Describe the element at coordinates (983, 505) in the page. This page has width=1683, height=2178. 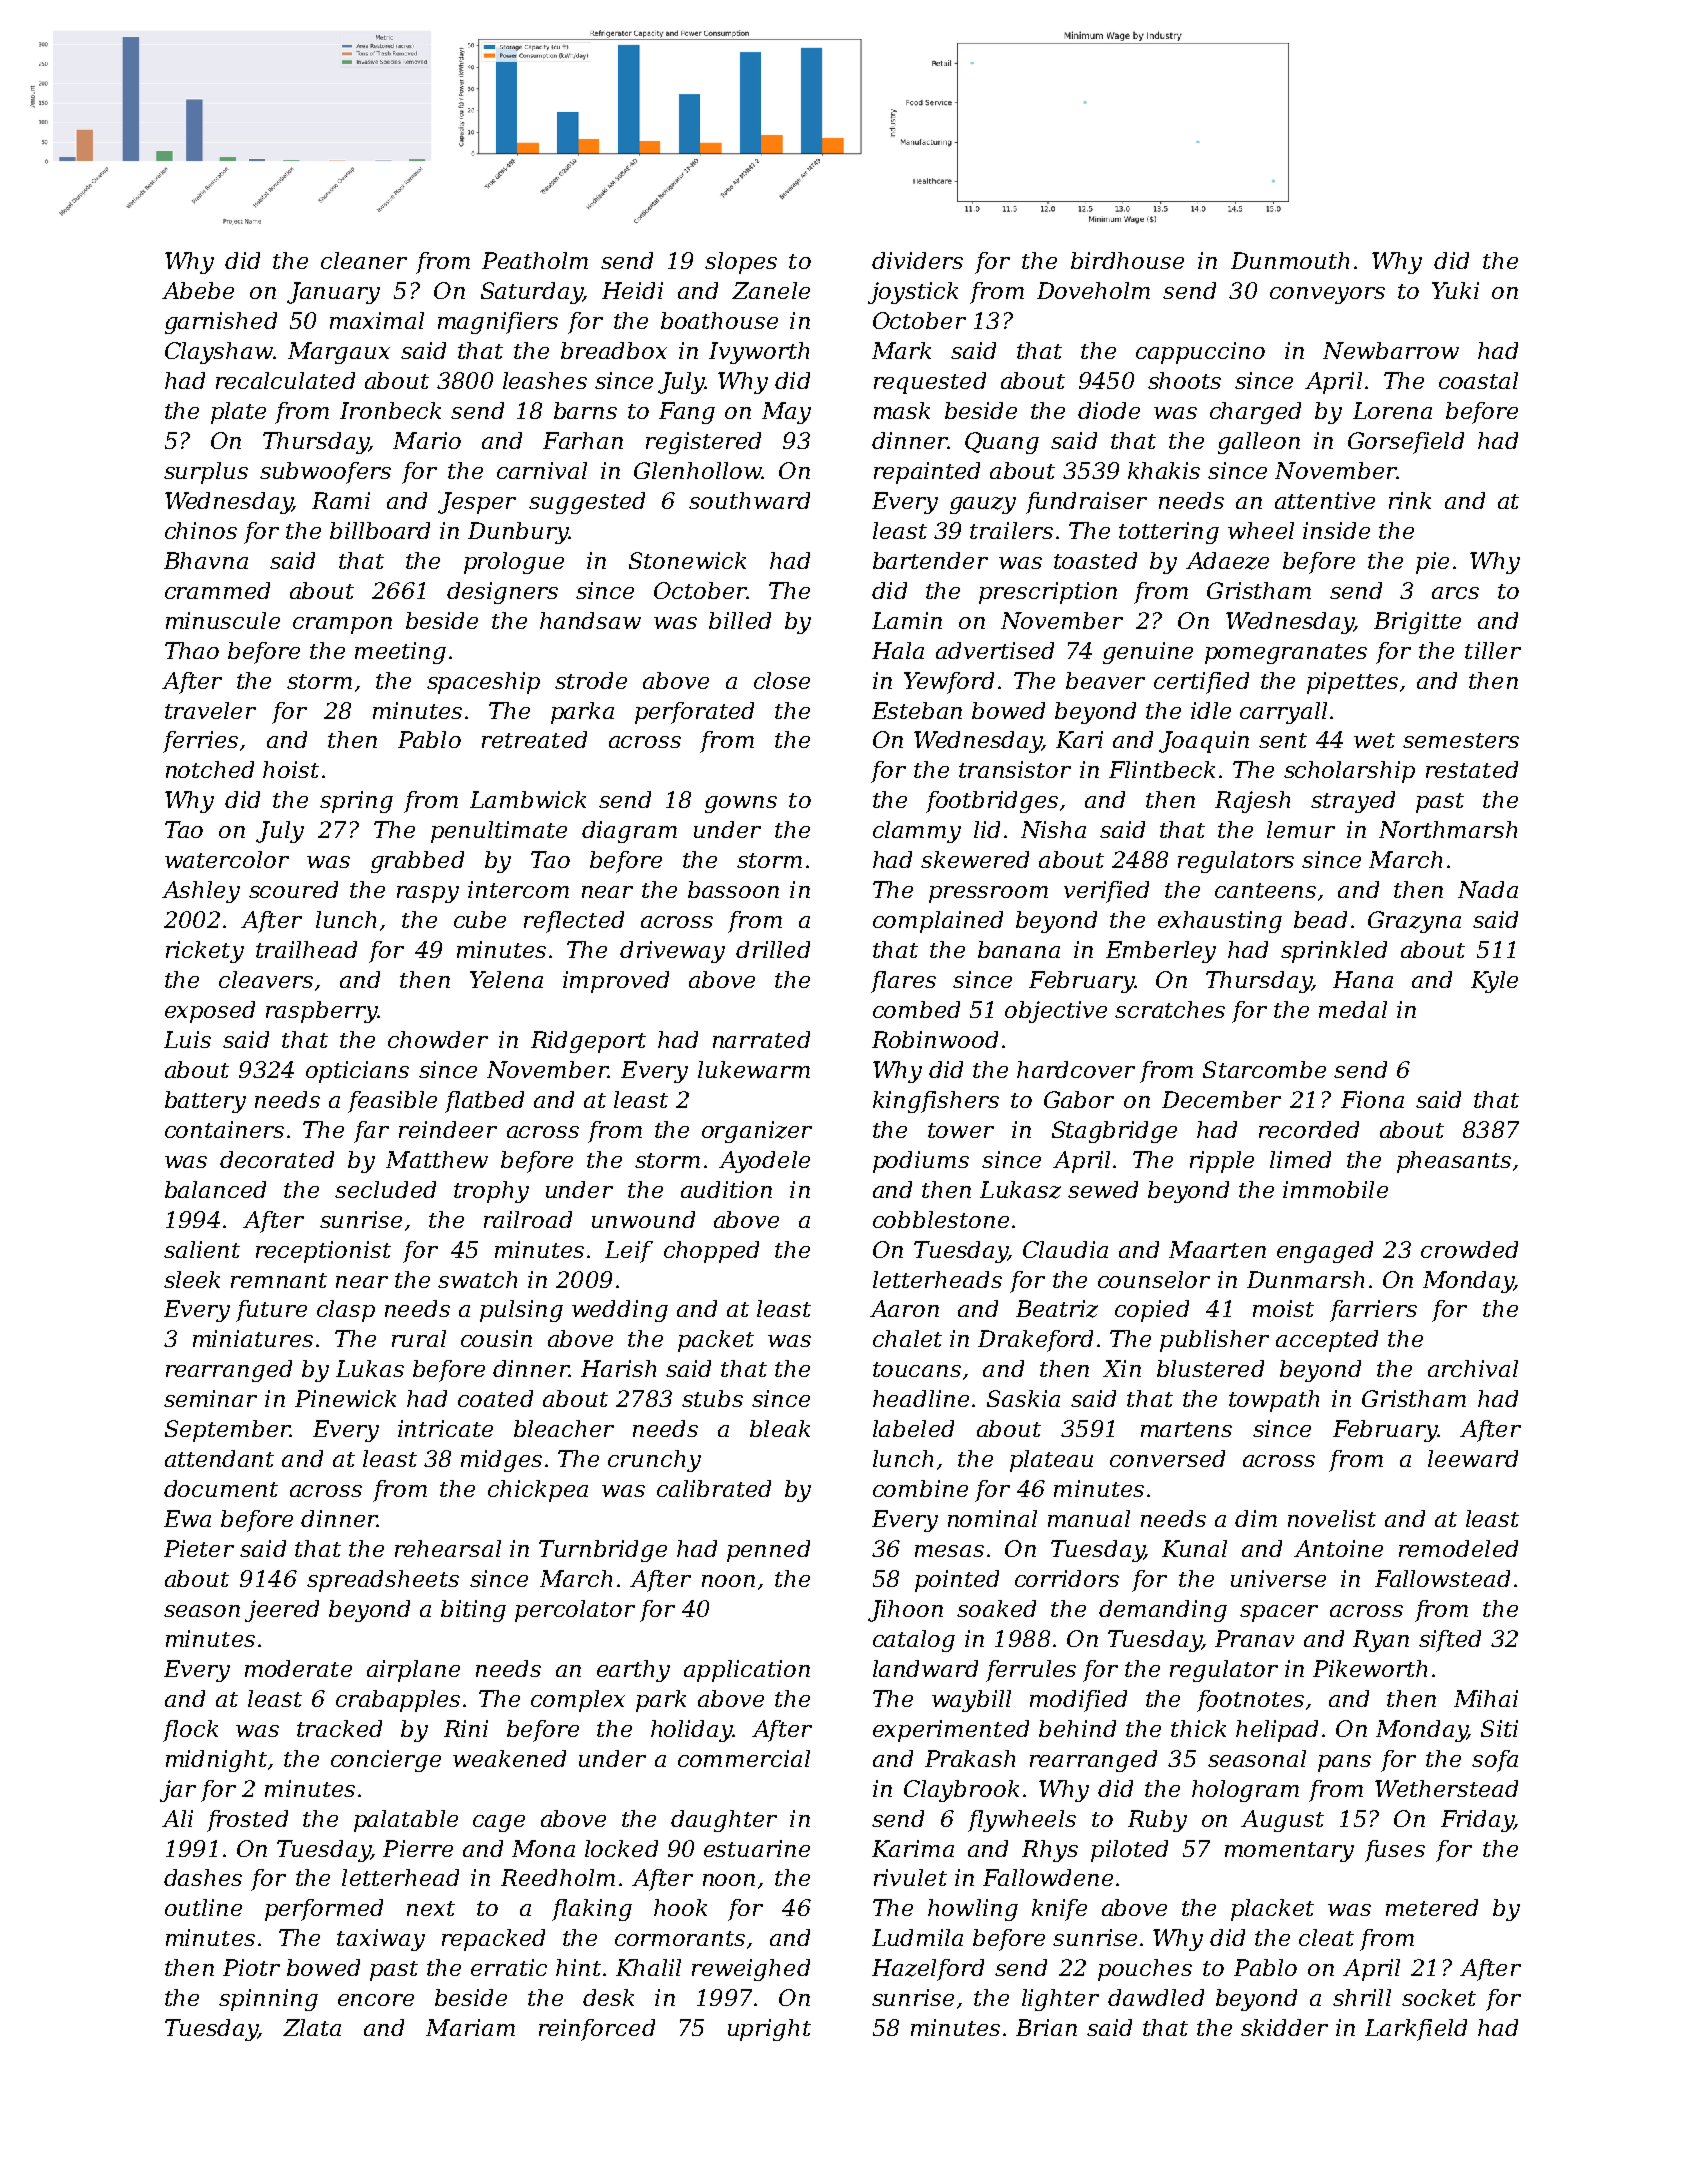
I see `gauzy` at that location.
